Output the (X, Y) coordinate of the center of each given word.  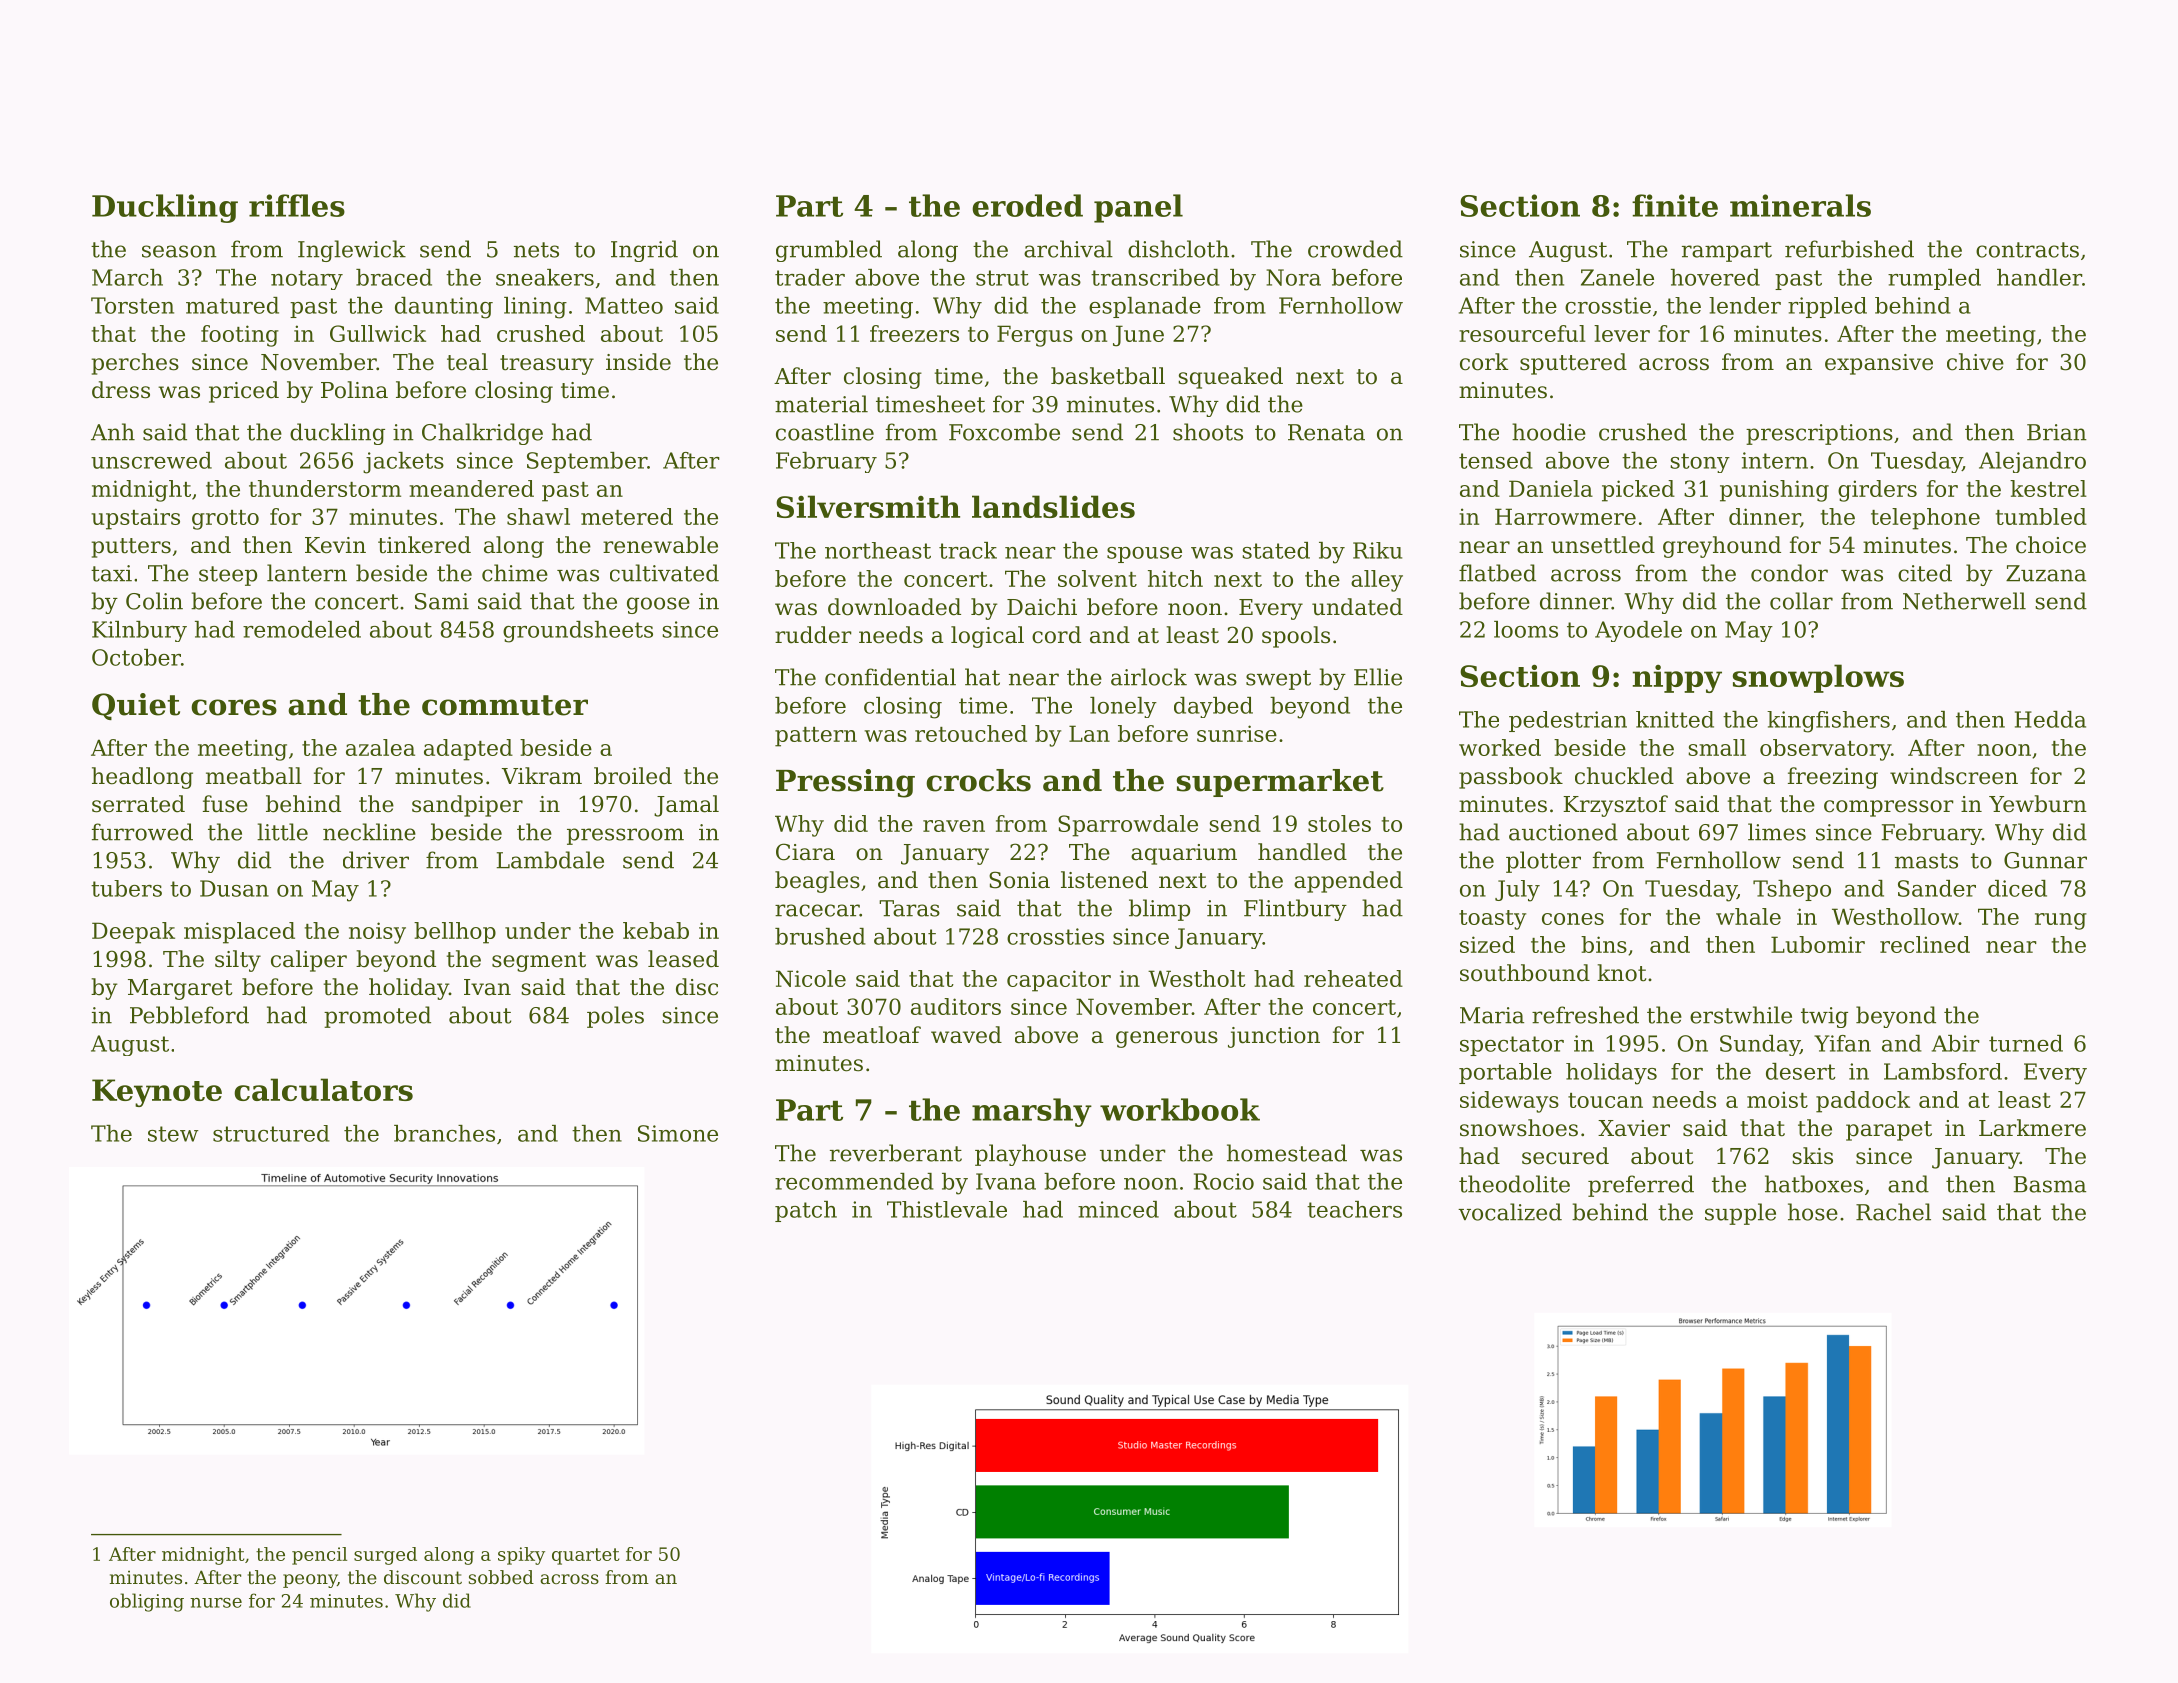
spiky (521, 1556)
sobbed (501, 1577)
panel (1138, 208)
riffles (297, 205)
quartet (585, 1556)
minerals (1800, 205)
